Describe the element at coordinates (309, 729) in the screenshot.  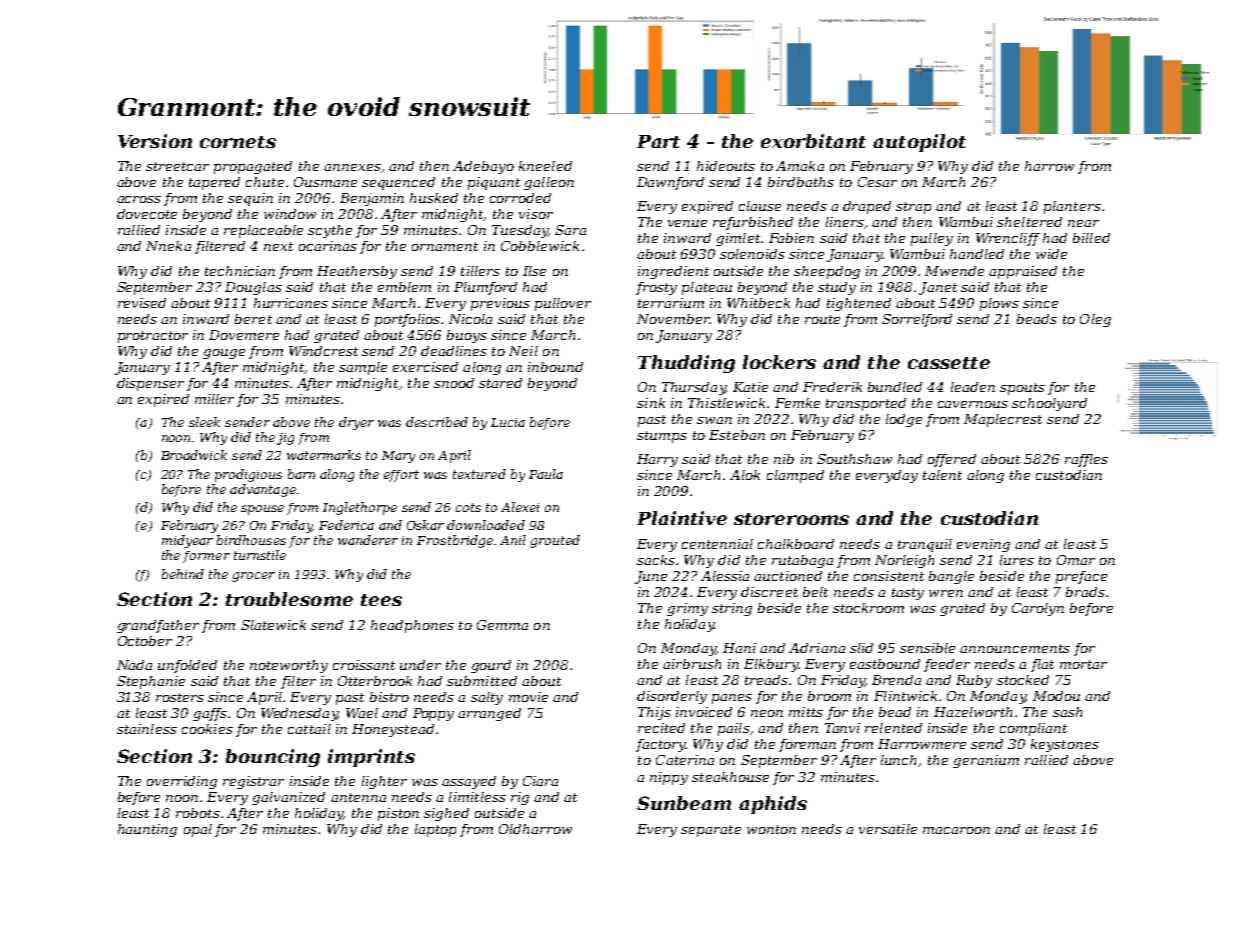
I see `cattail` at that location.
